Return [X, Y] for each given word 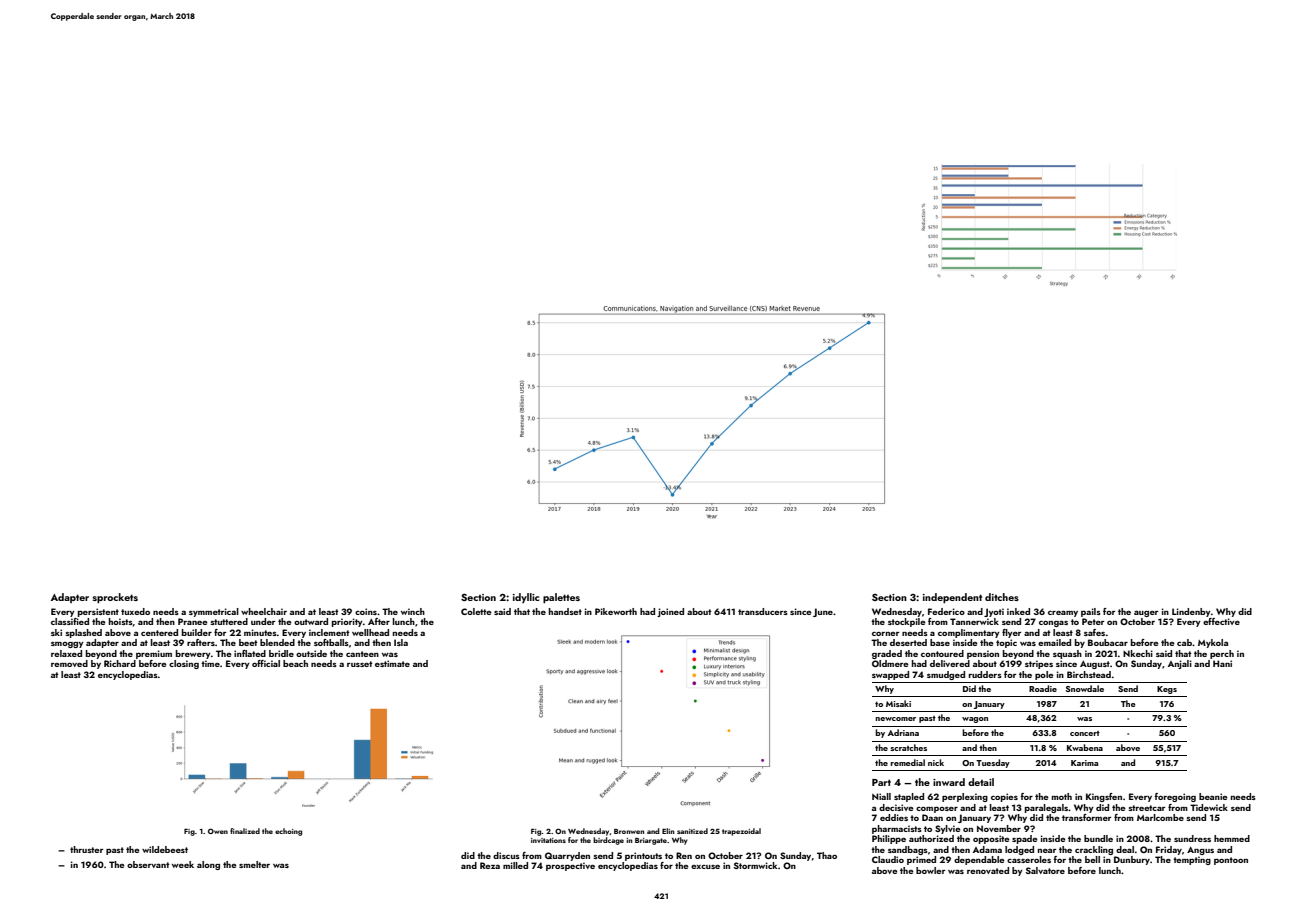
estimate [392, 663]
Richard [120, 663]
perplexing [965, 797]
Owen [218, 831]
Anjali [1180, 664]
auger [1146, 613]
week [183, 864]
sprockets [115, 598]
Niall [881, 796]
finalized [245, 831]
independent [952, 598]
